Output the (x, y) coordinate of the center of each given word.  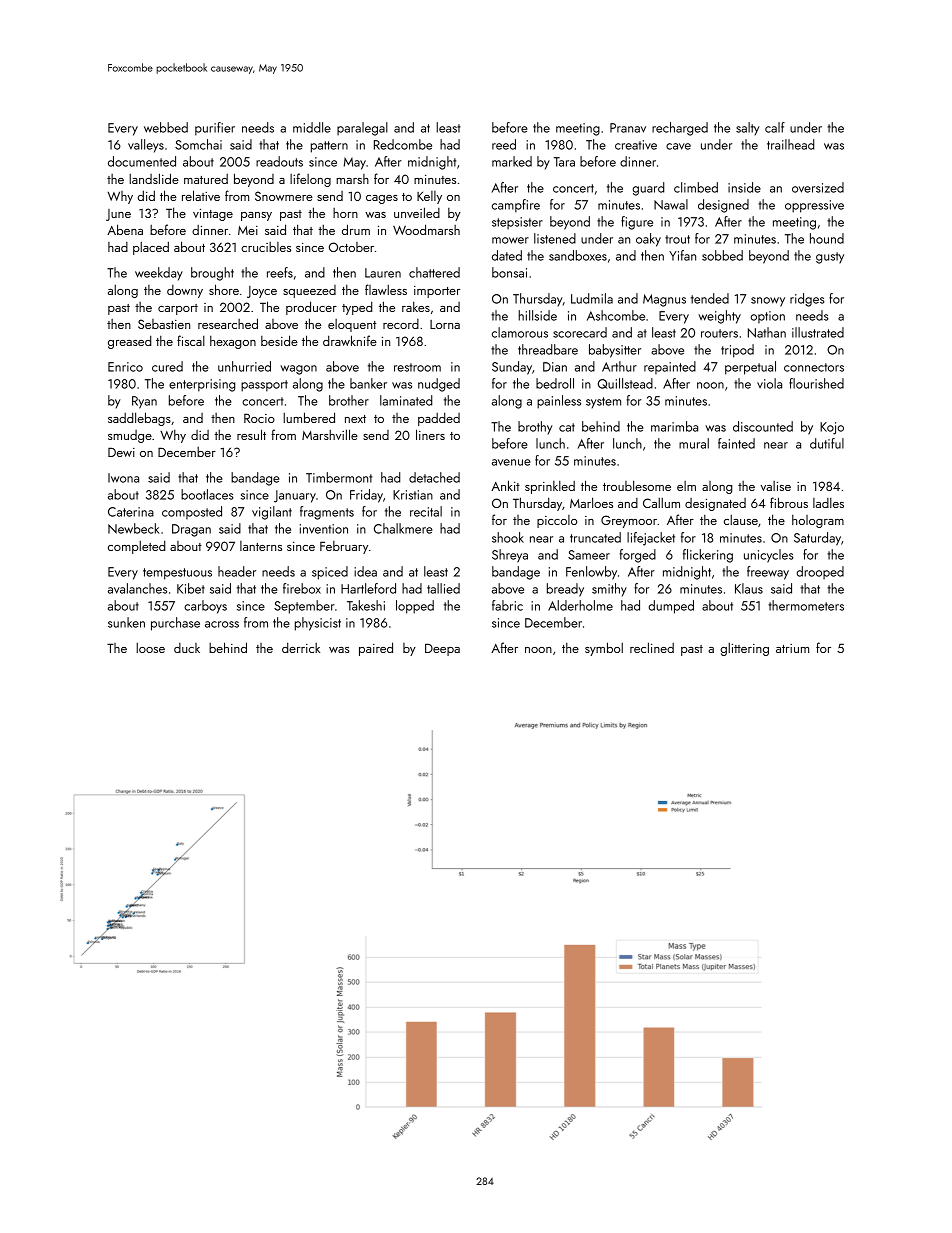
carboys (205, 607)
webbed (166, 127)
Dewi (121, 452)
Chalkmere (403, 528)
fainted (736, 443)
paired (376, 649)
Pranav (628, 128)
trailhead (790, 144)
